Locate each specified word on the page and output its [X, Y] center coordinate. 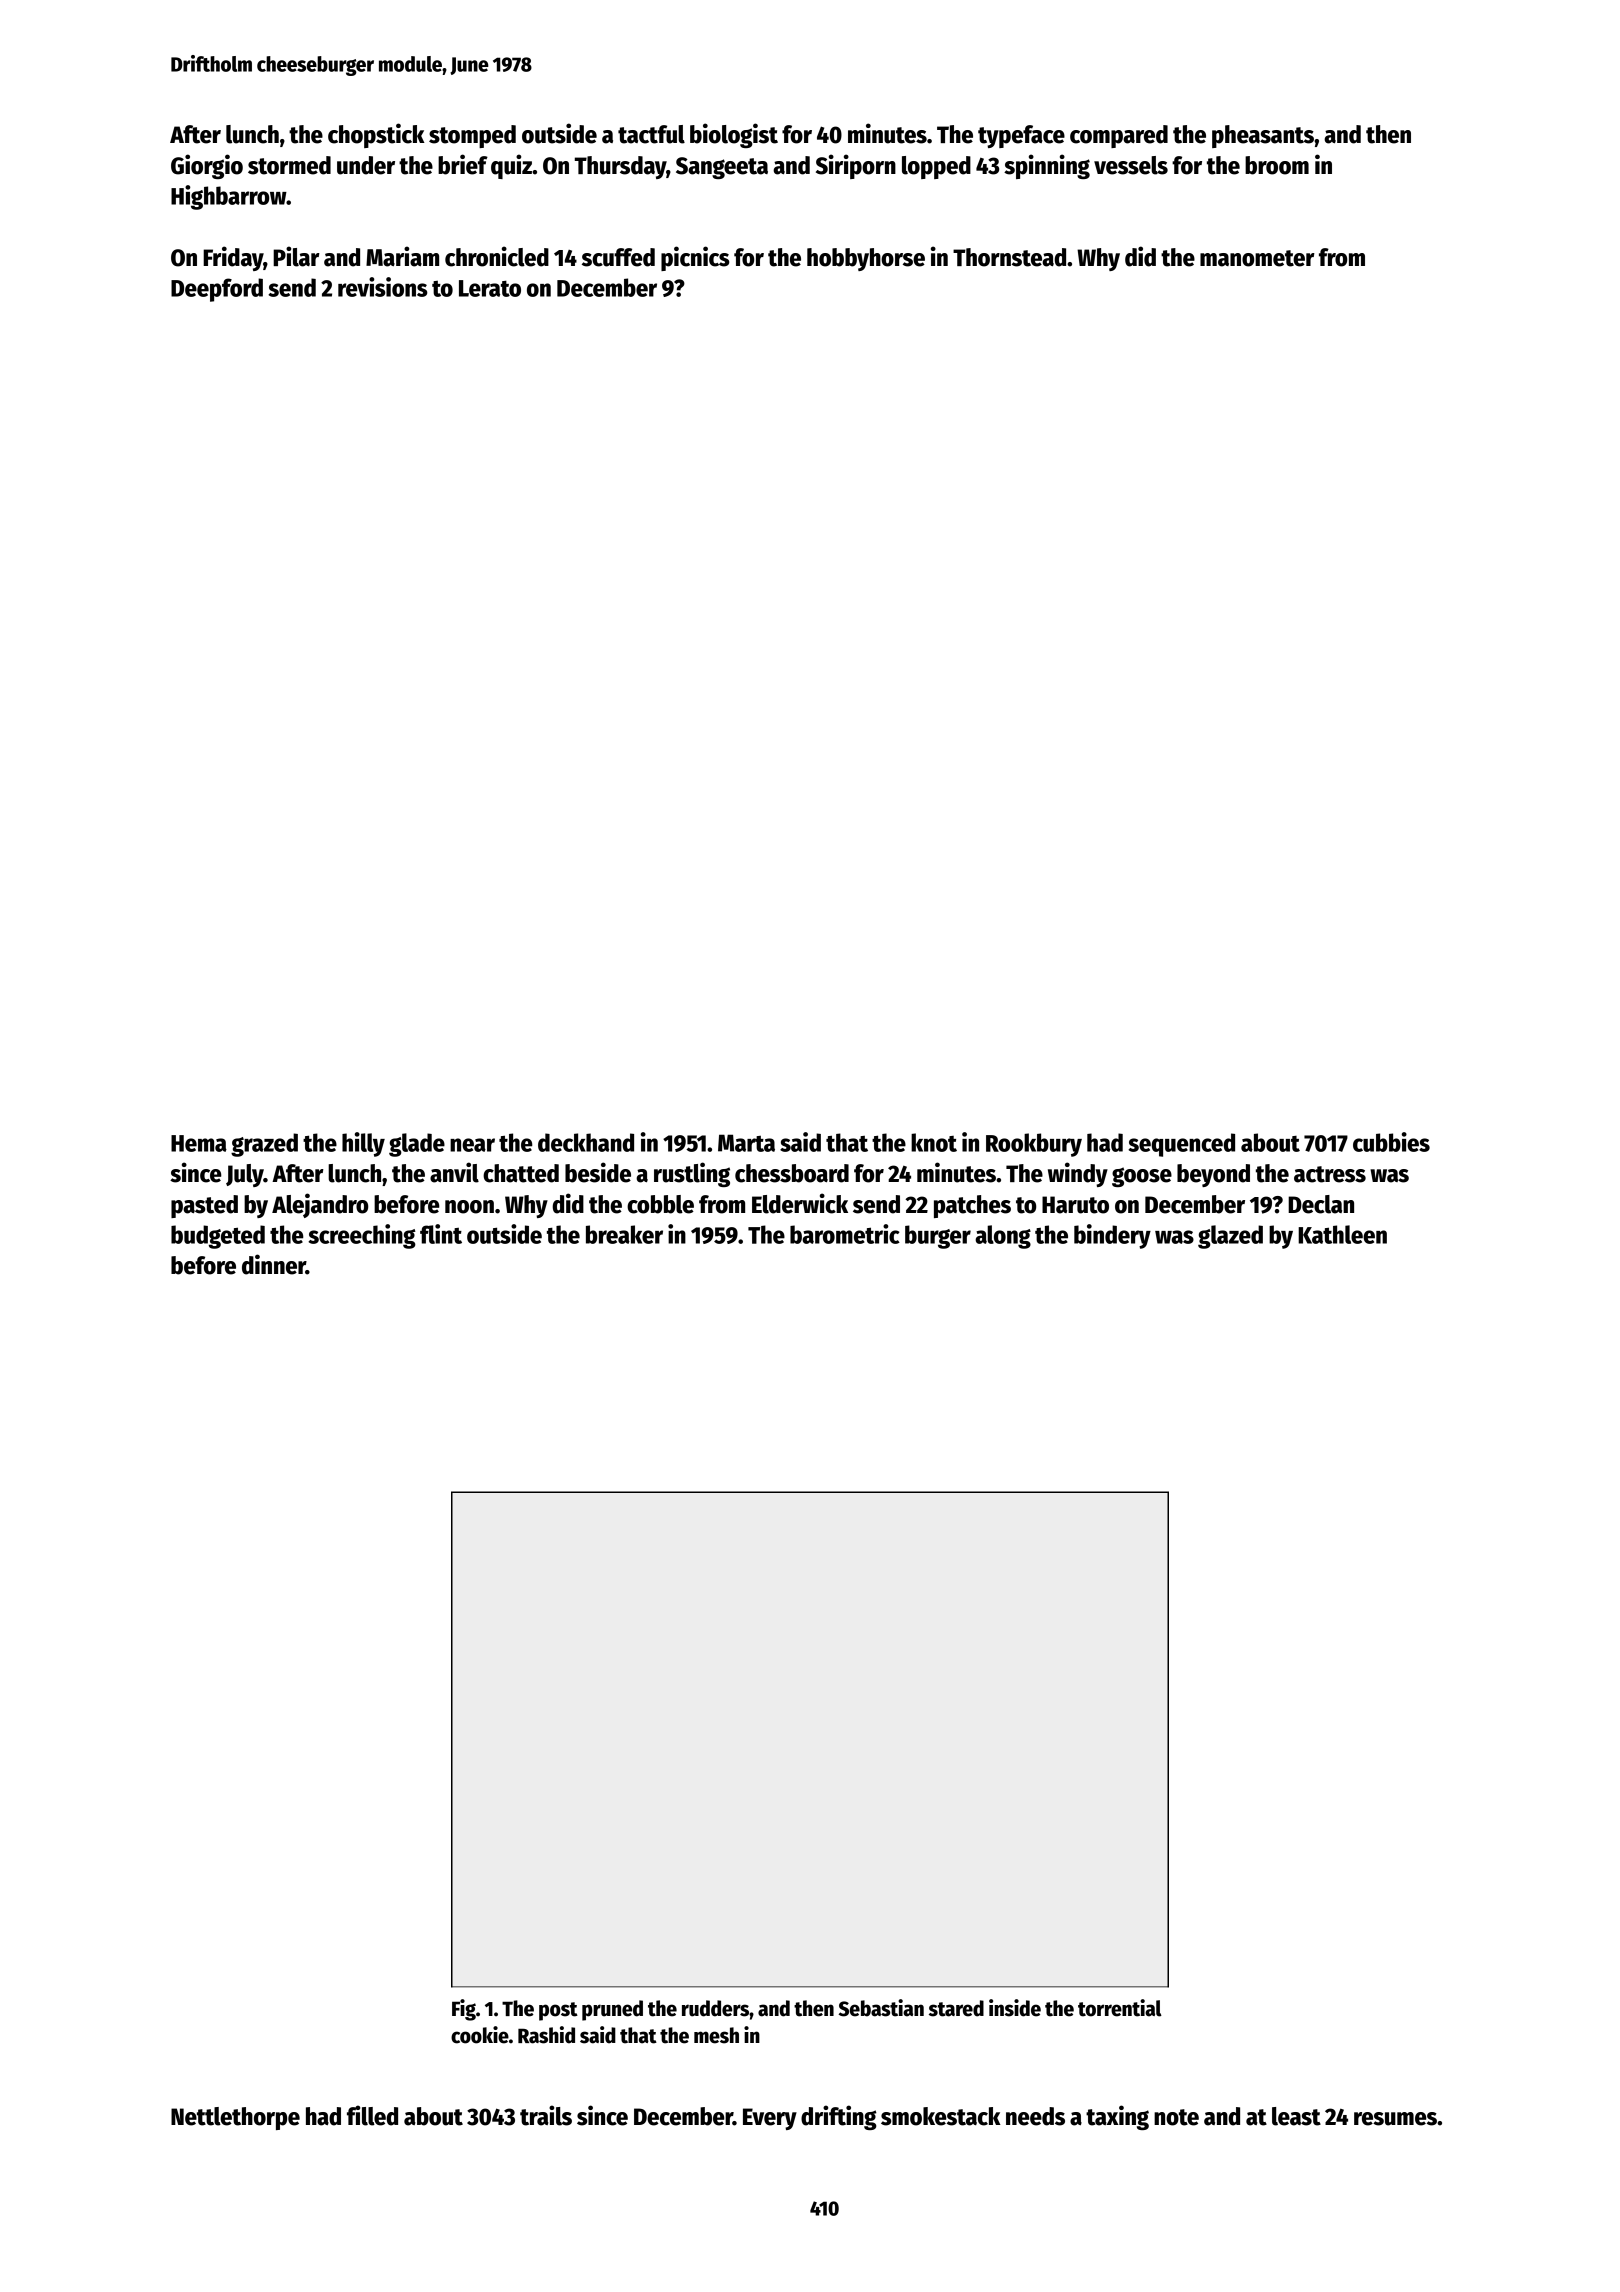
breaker [624, 1234]
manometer [1257, 258]
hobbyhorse [866, 259]
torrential [1120, 2008]
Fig [464, 2010]
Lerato [490, 288]
